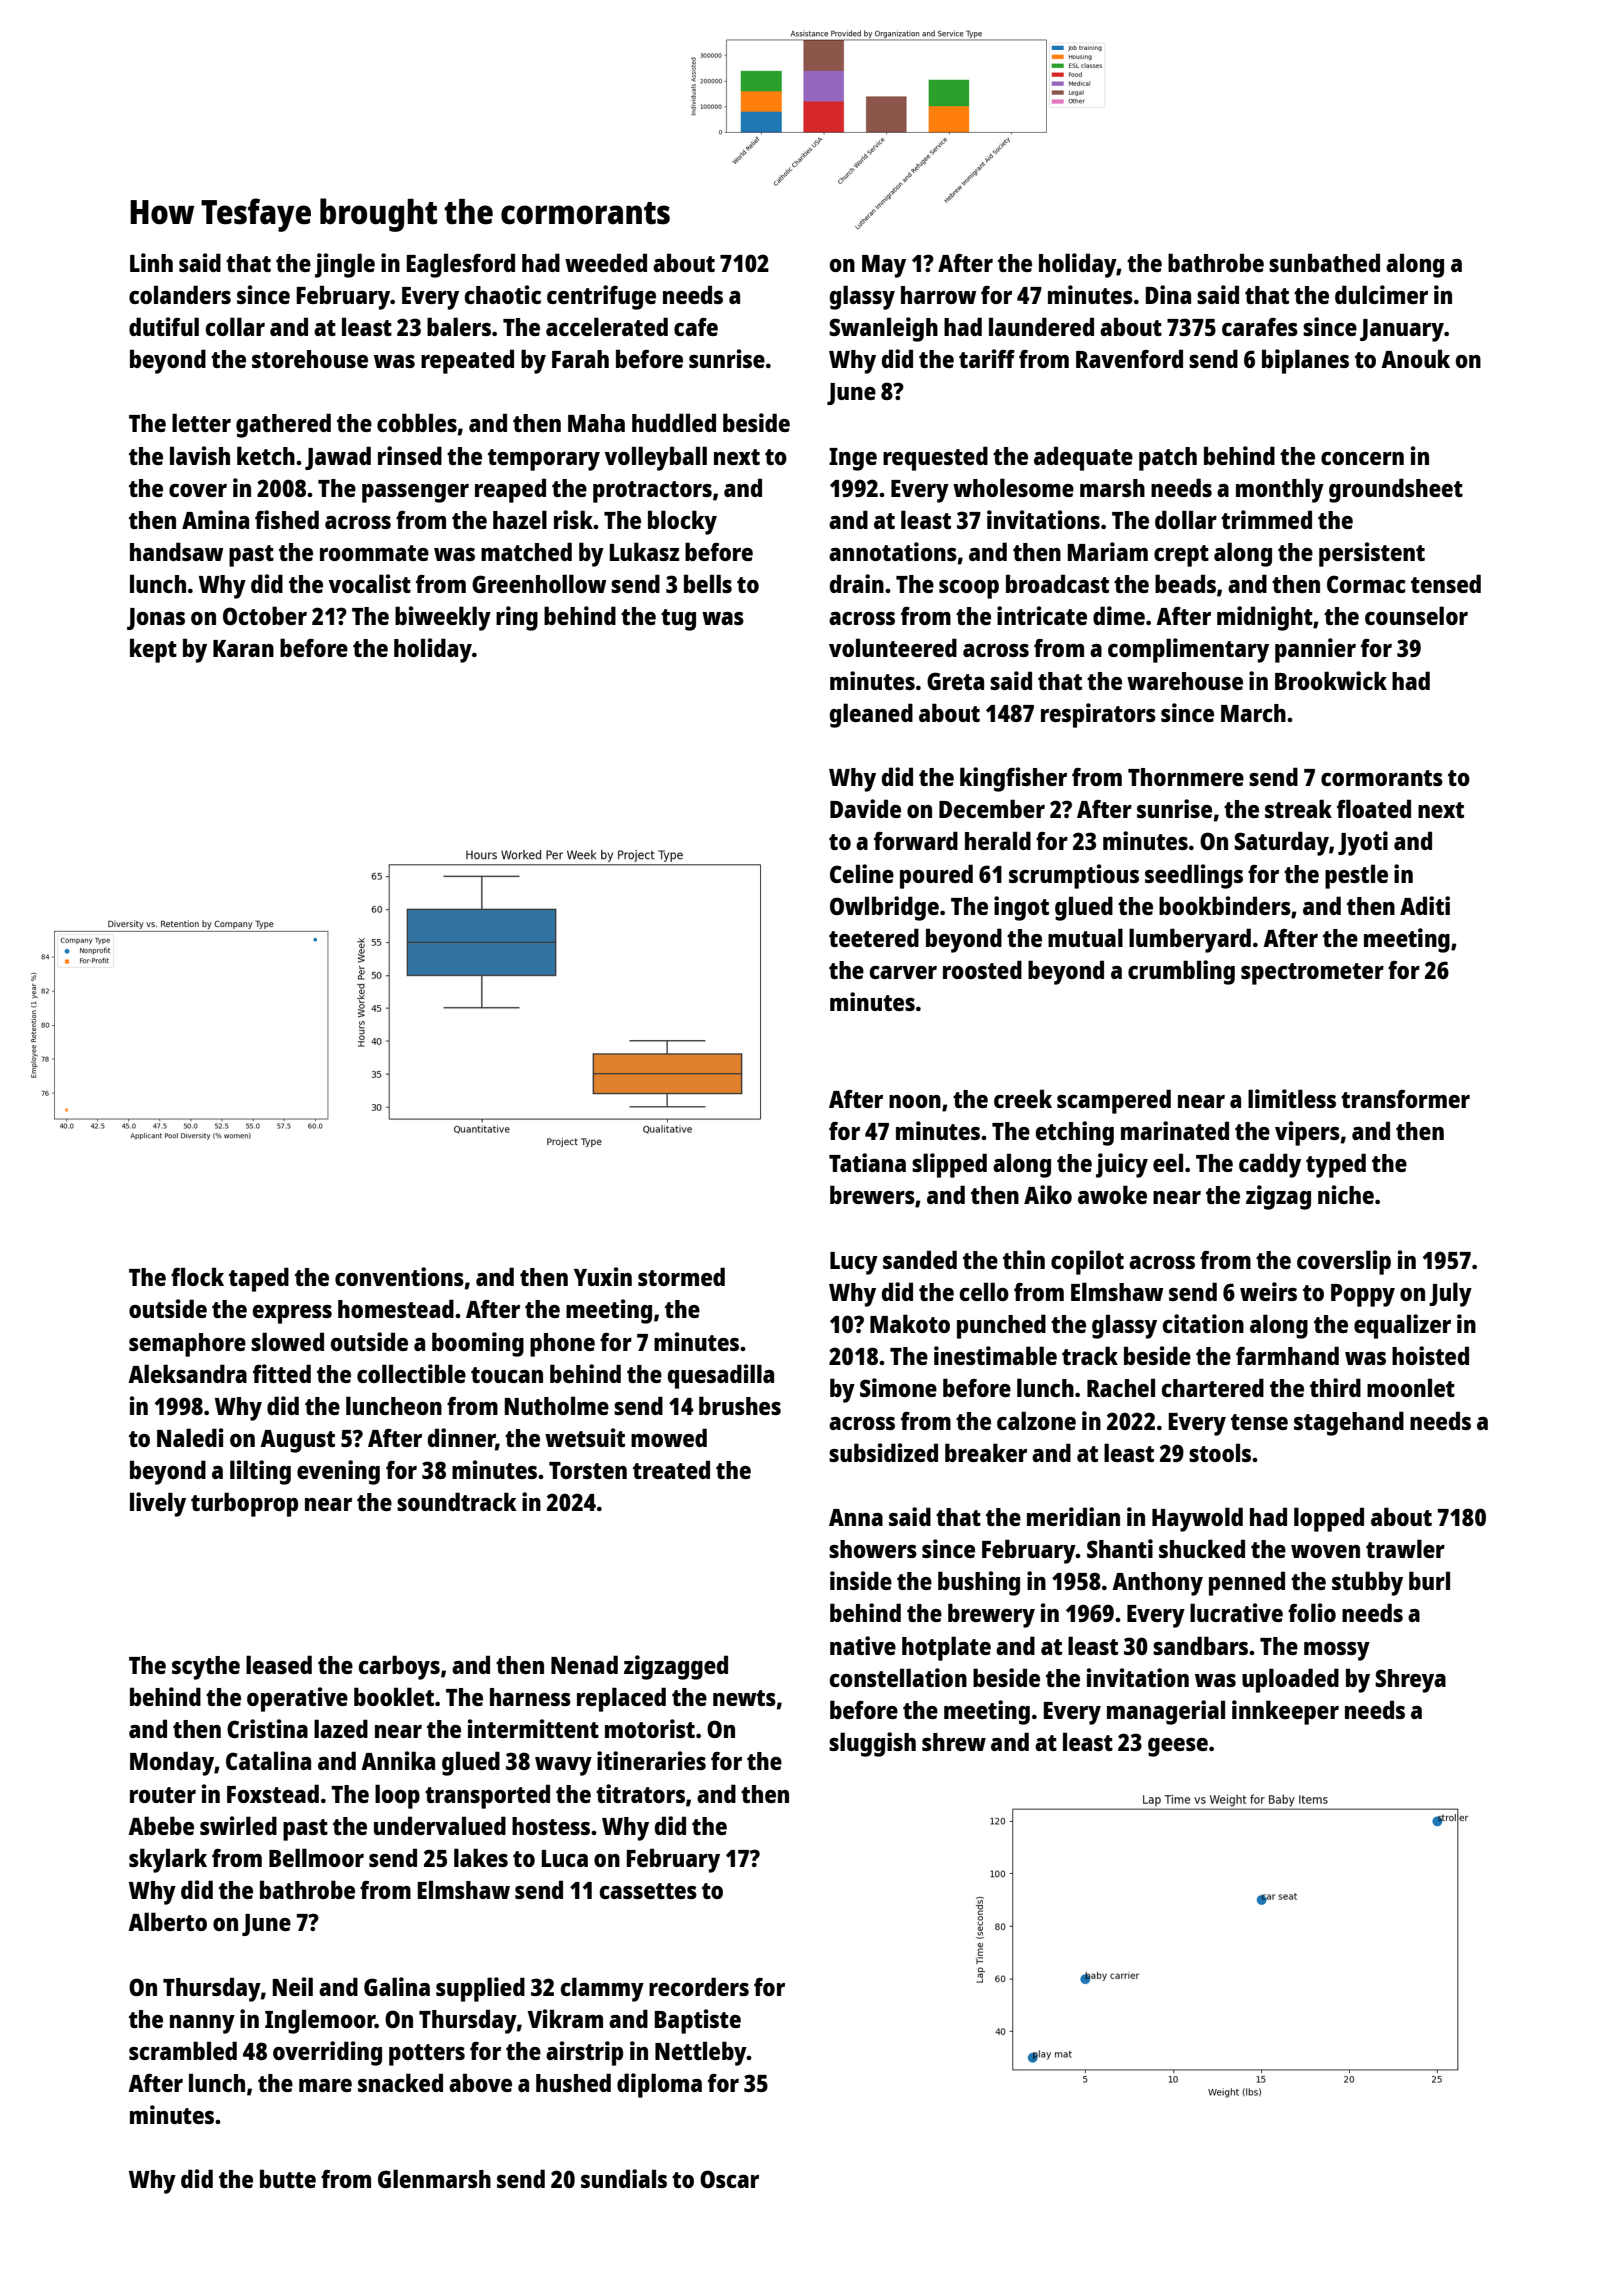 The width and height of the screenshot is (1620, 2292). What do you see at coordinates (744, 1698) in the screenshot?
I see `newts` at bounding box center [744, 1698].
